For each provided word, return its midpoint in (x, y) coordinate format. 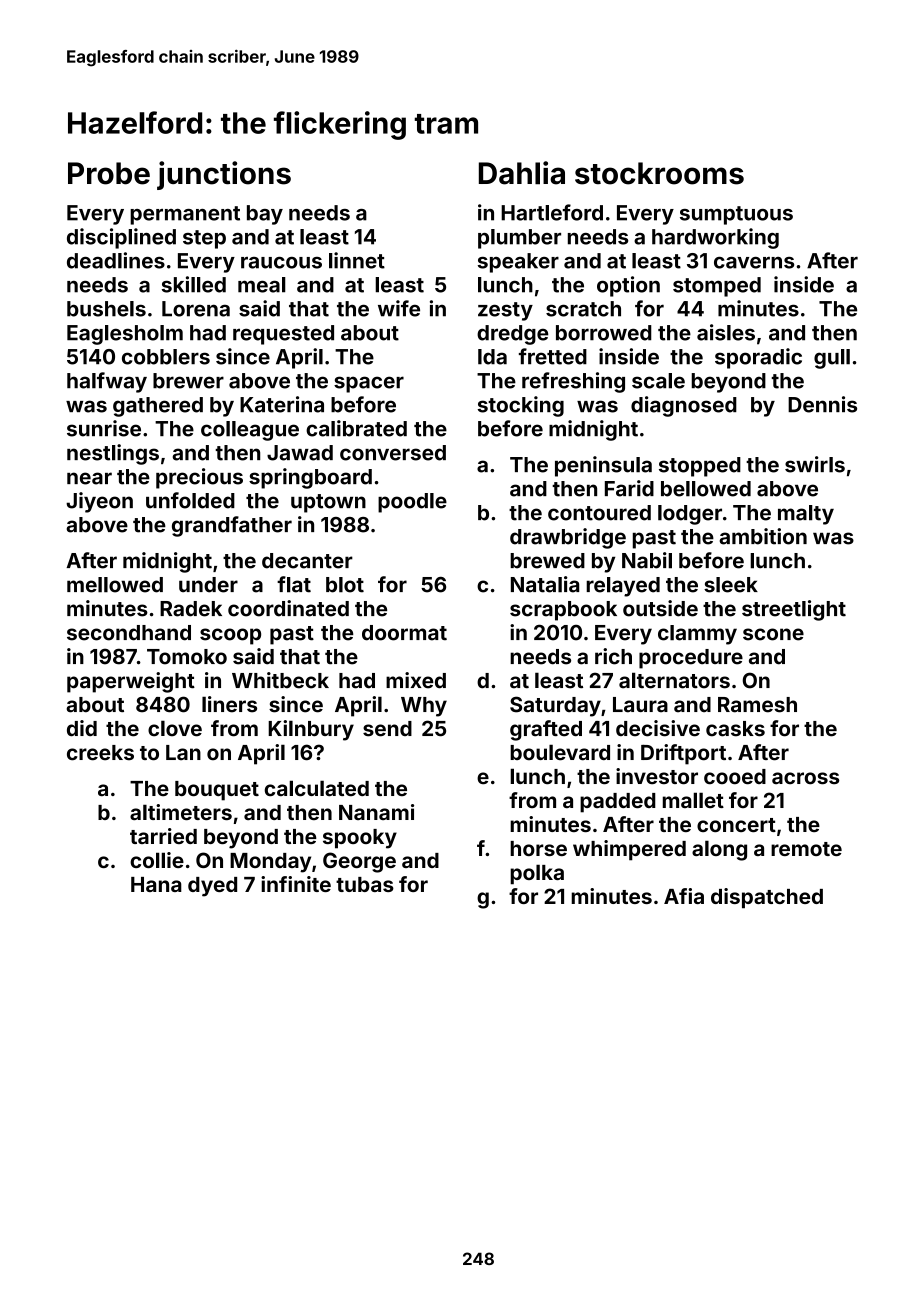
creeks (100, 753)
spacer (369, 384)
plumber (519, 239)
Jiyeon (99, 502)
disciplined (121, 238)
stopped (700, 467)
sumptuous (736, 215)
